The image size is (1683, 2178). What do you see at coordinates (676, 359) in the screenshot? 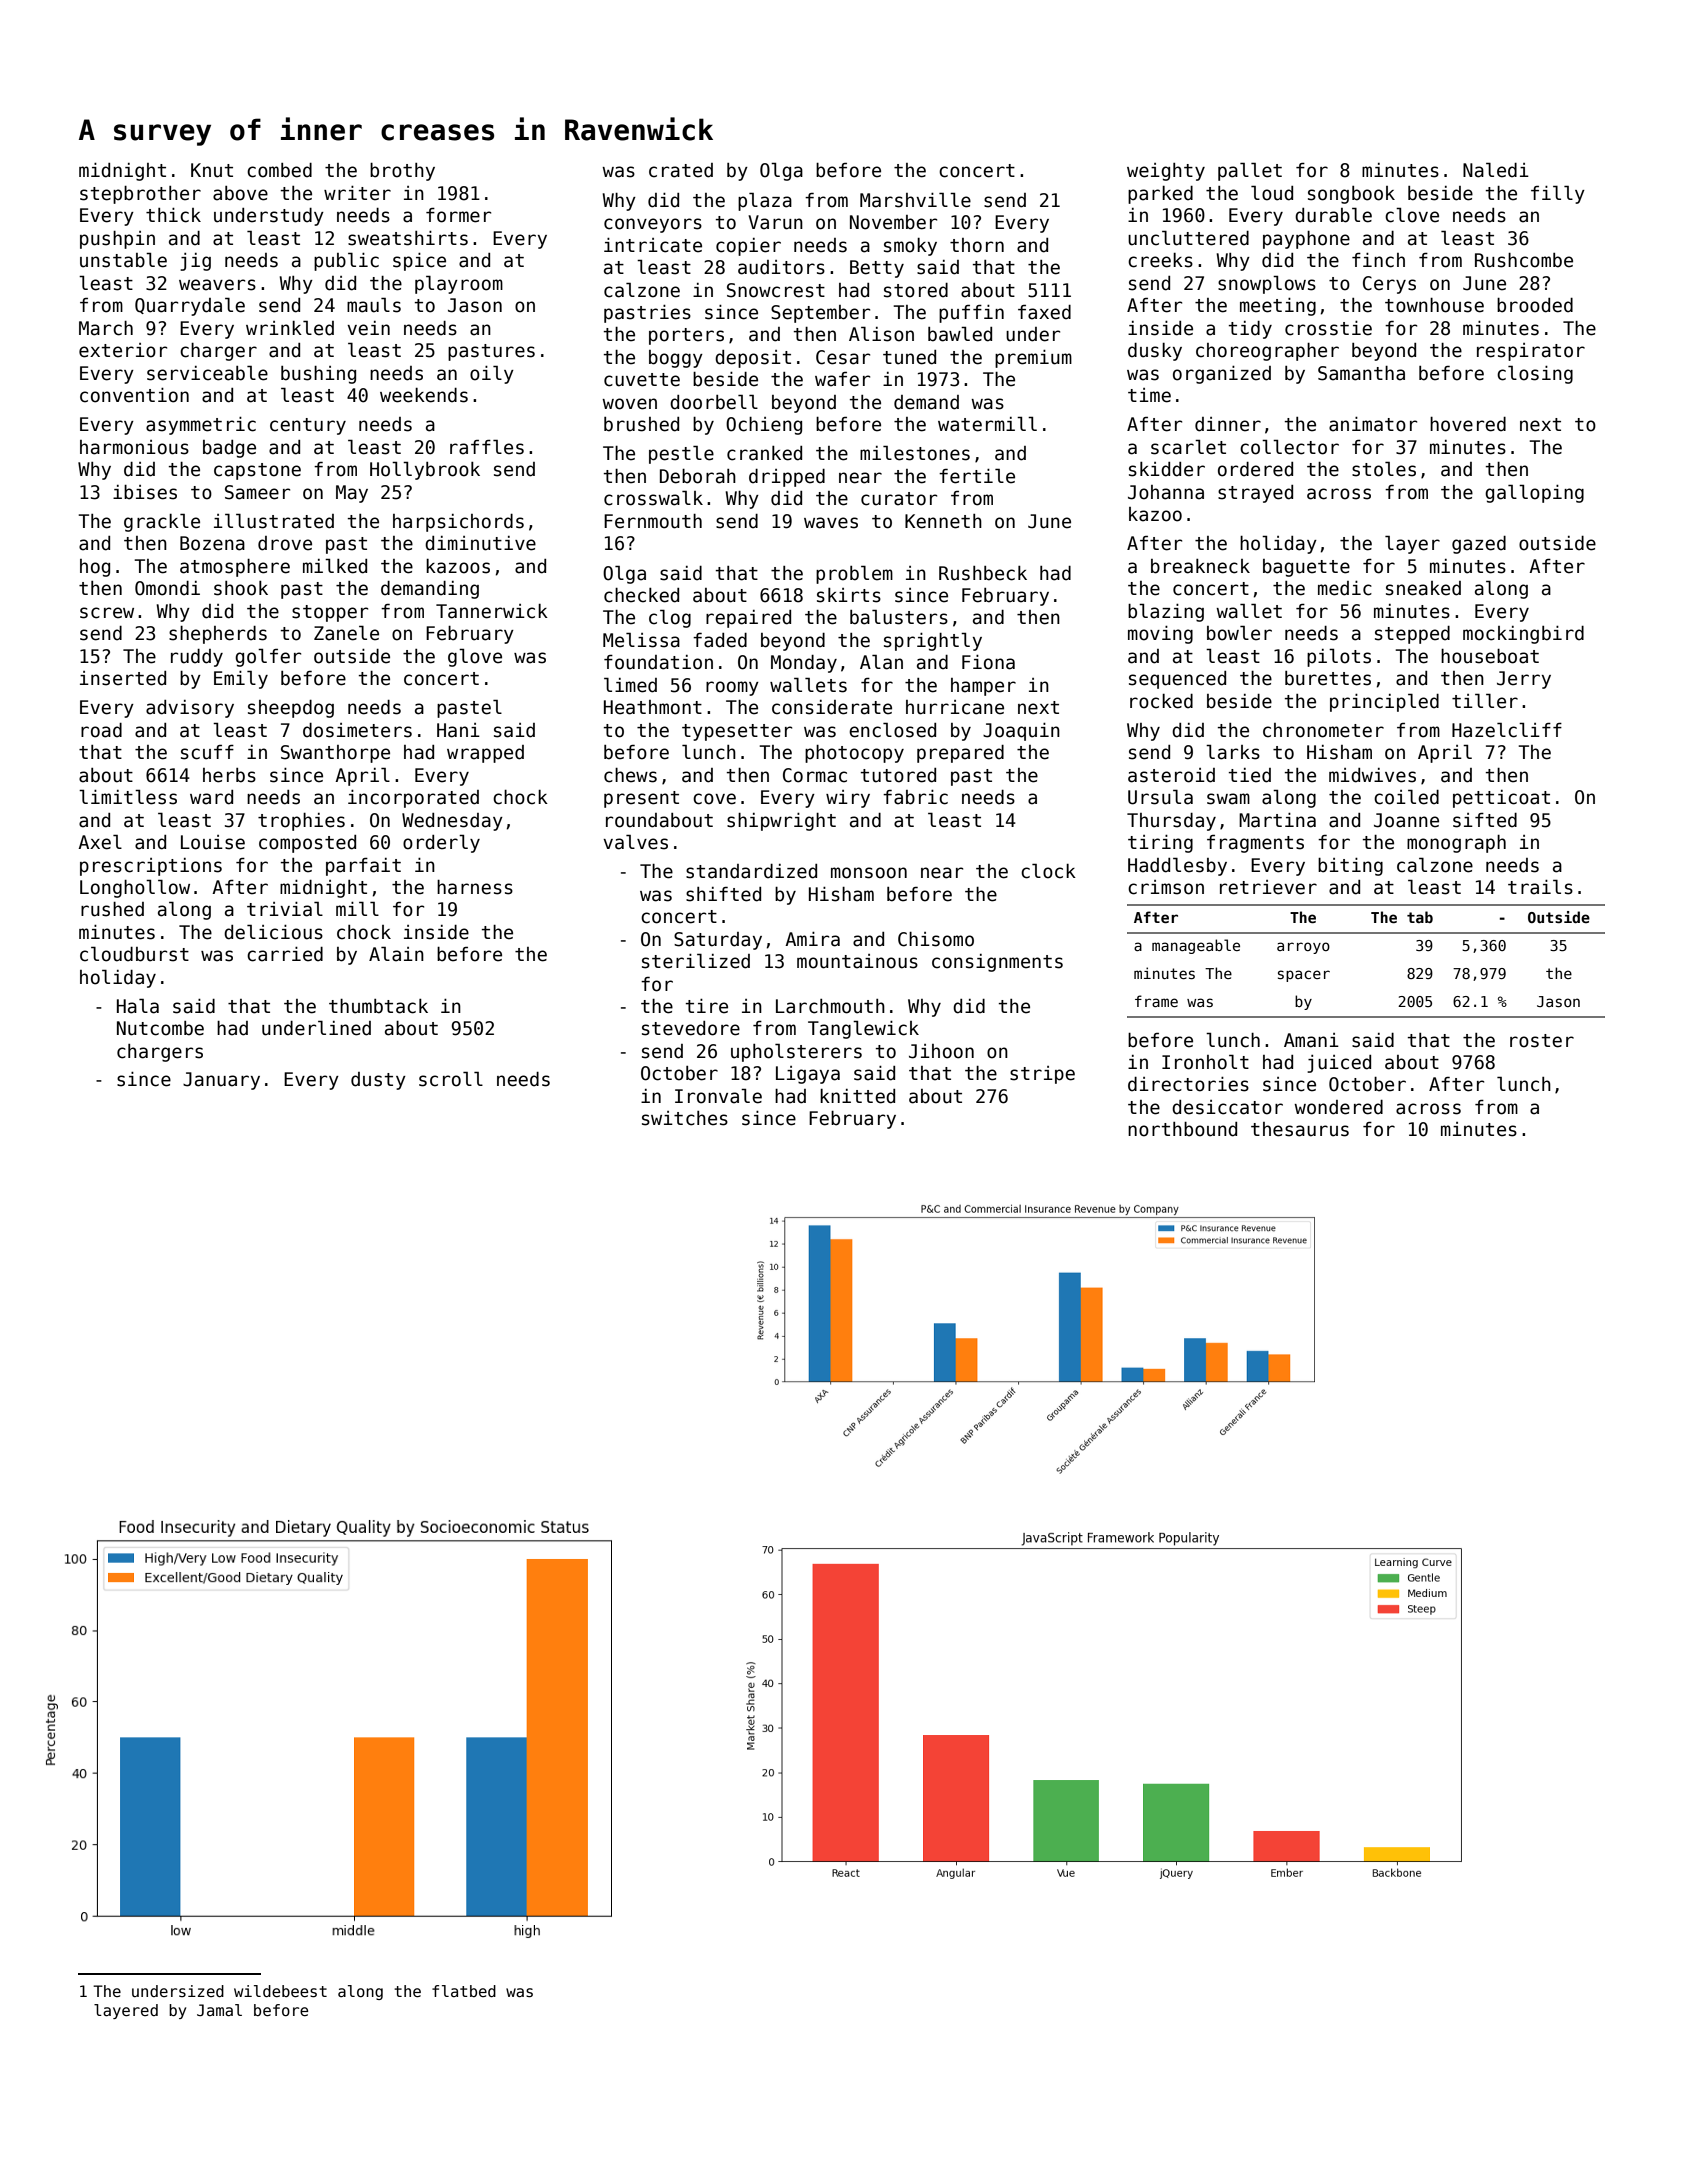
I see `boggy` at bounding box center [676, 359].
